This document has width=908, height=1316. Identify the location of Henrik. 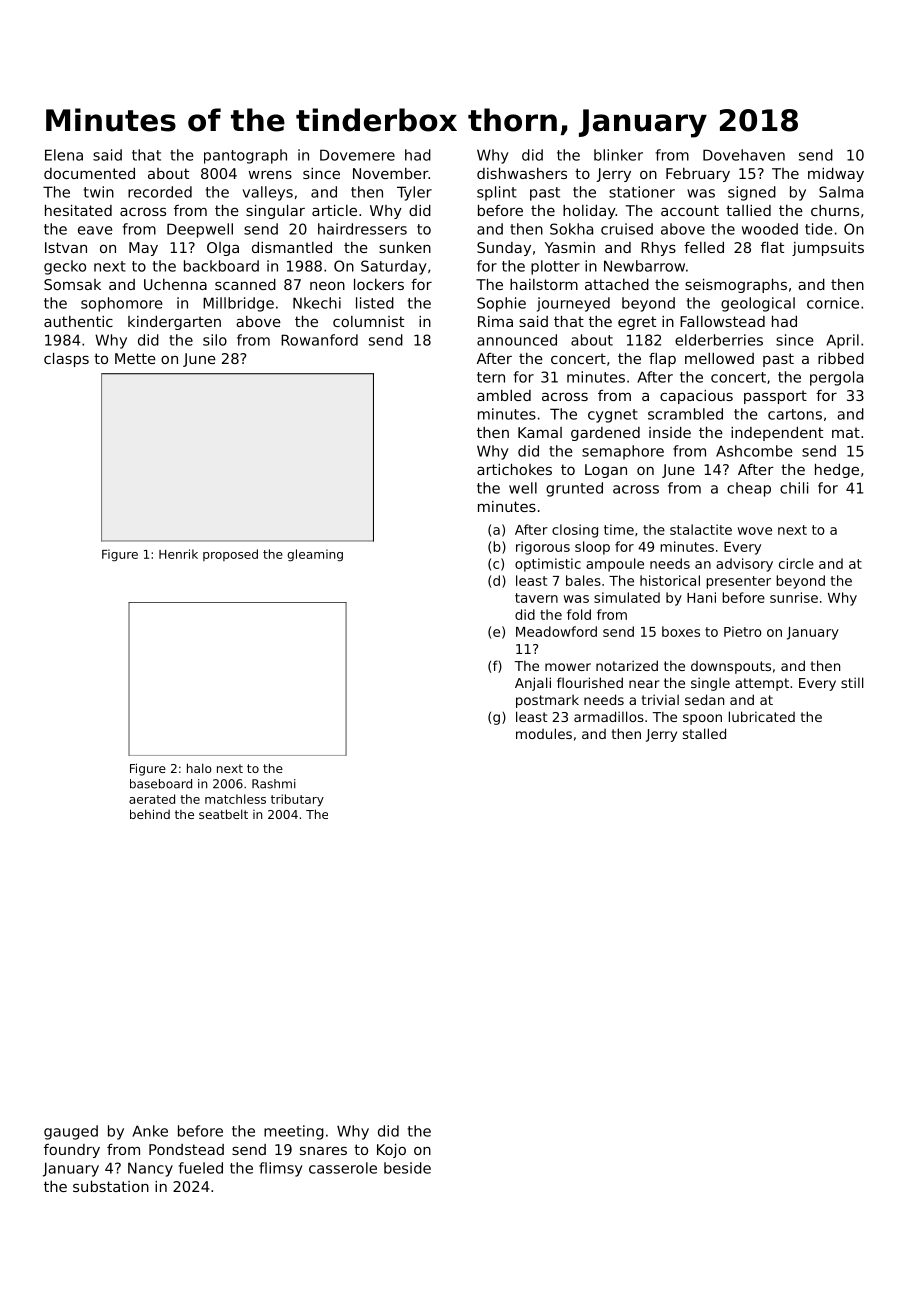
(178, 554).
